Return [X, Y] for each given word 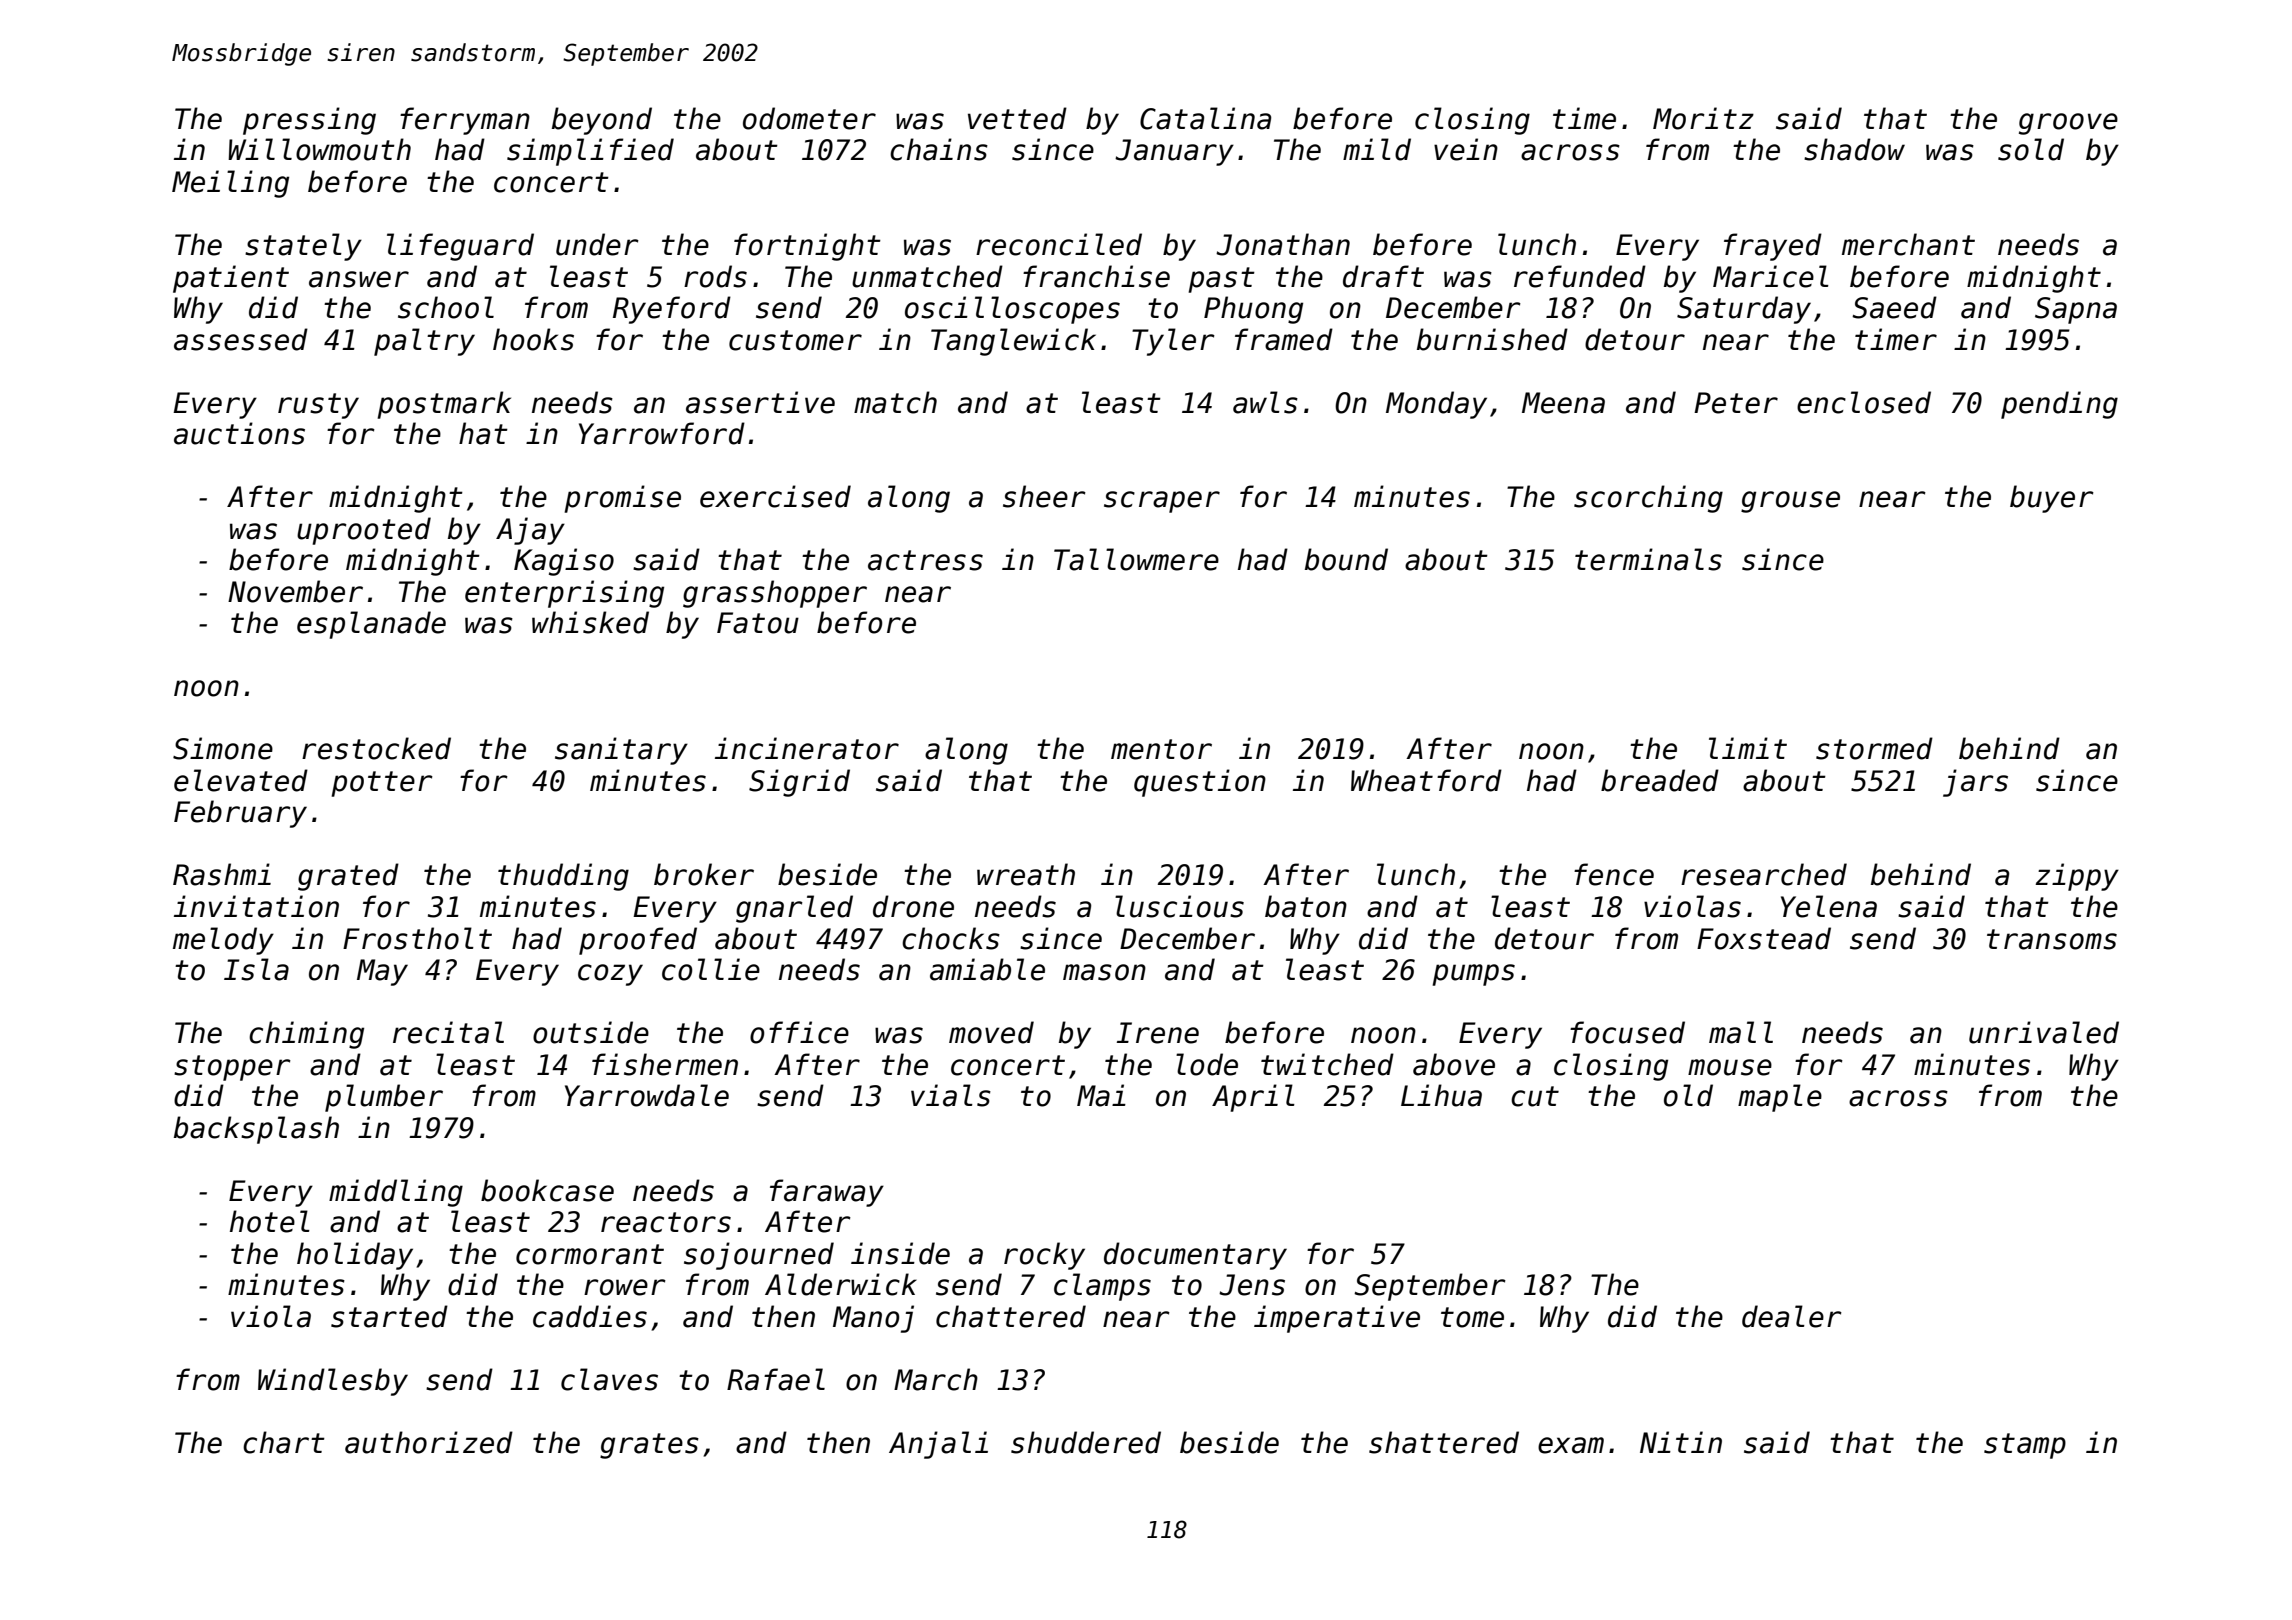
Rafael [776, 1379]
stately [303, 247]
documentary [1195, 1256]
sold [2031, 149]
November [295, 591]
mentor [1161, 749]
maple [1780, 1098]
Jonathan [1283, 244]
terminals [1648, 559]
